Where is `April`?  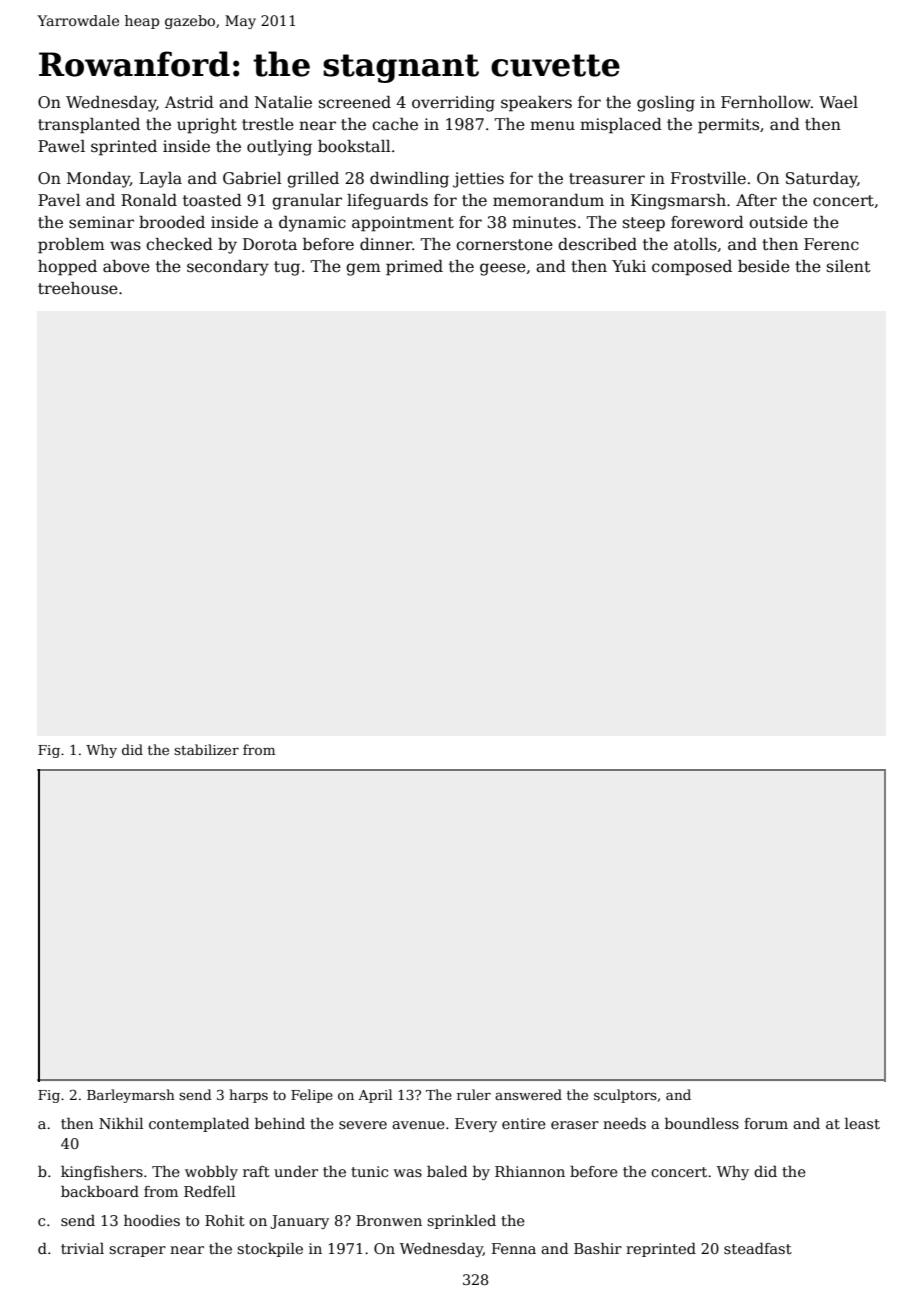 April is located at coordinates (375, 1096).
